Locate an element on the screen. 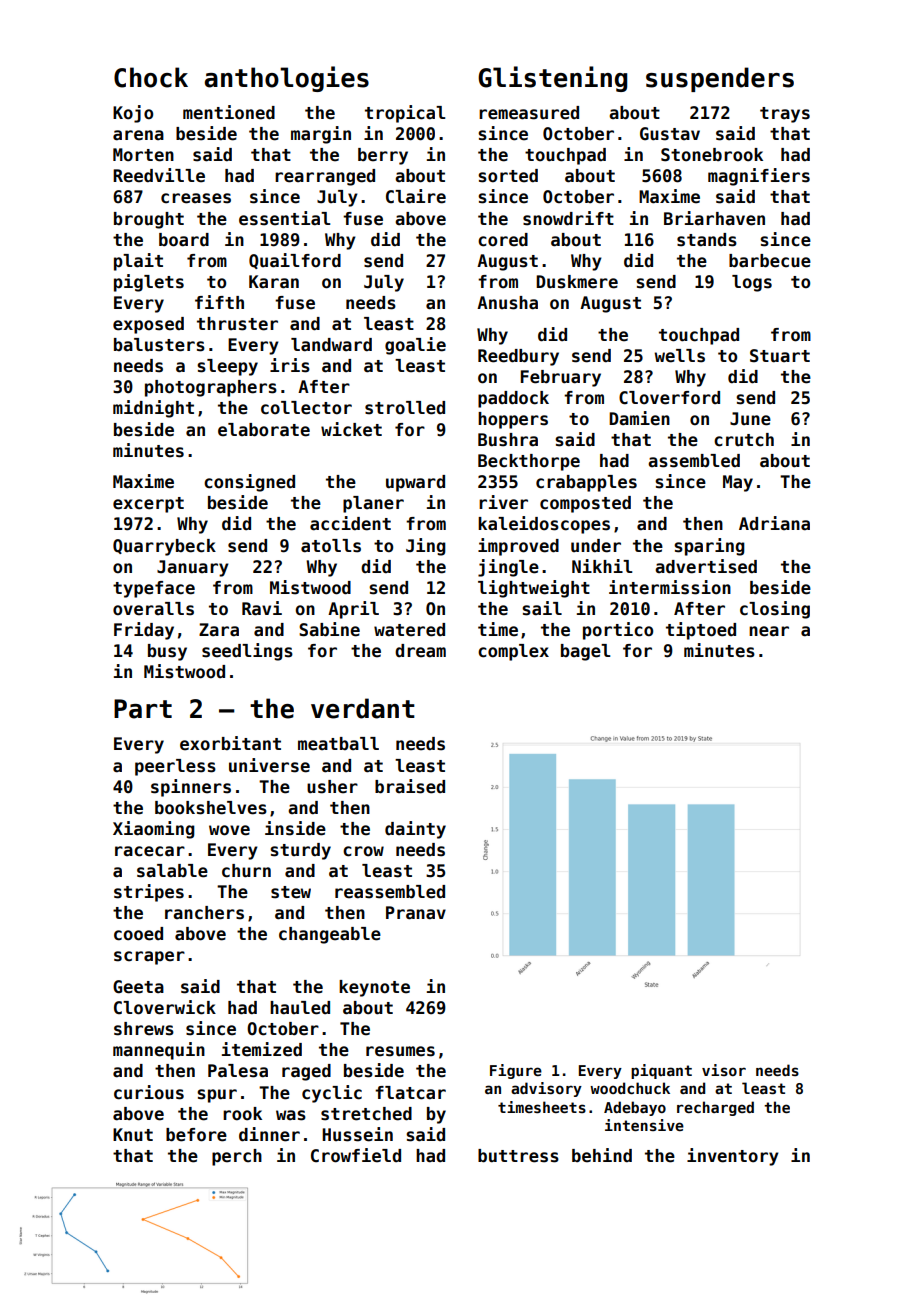 The height and width of the screenshot is (1314, 924). wove is located at coordinates (229, 830).
